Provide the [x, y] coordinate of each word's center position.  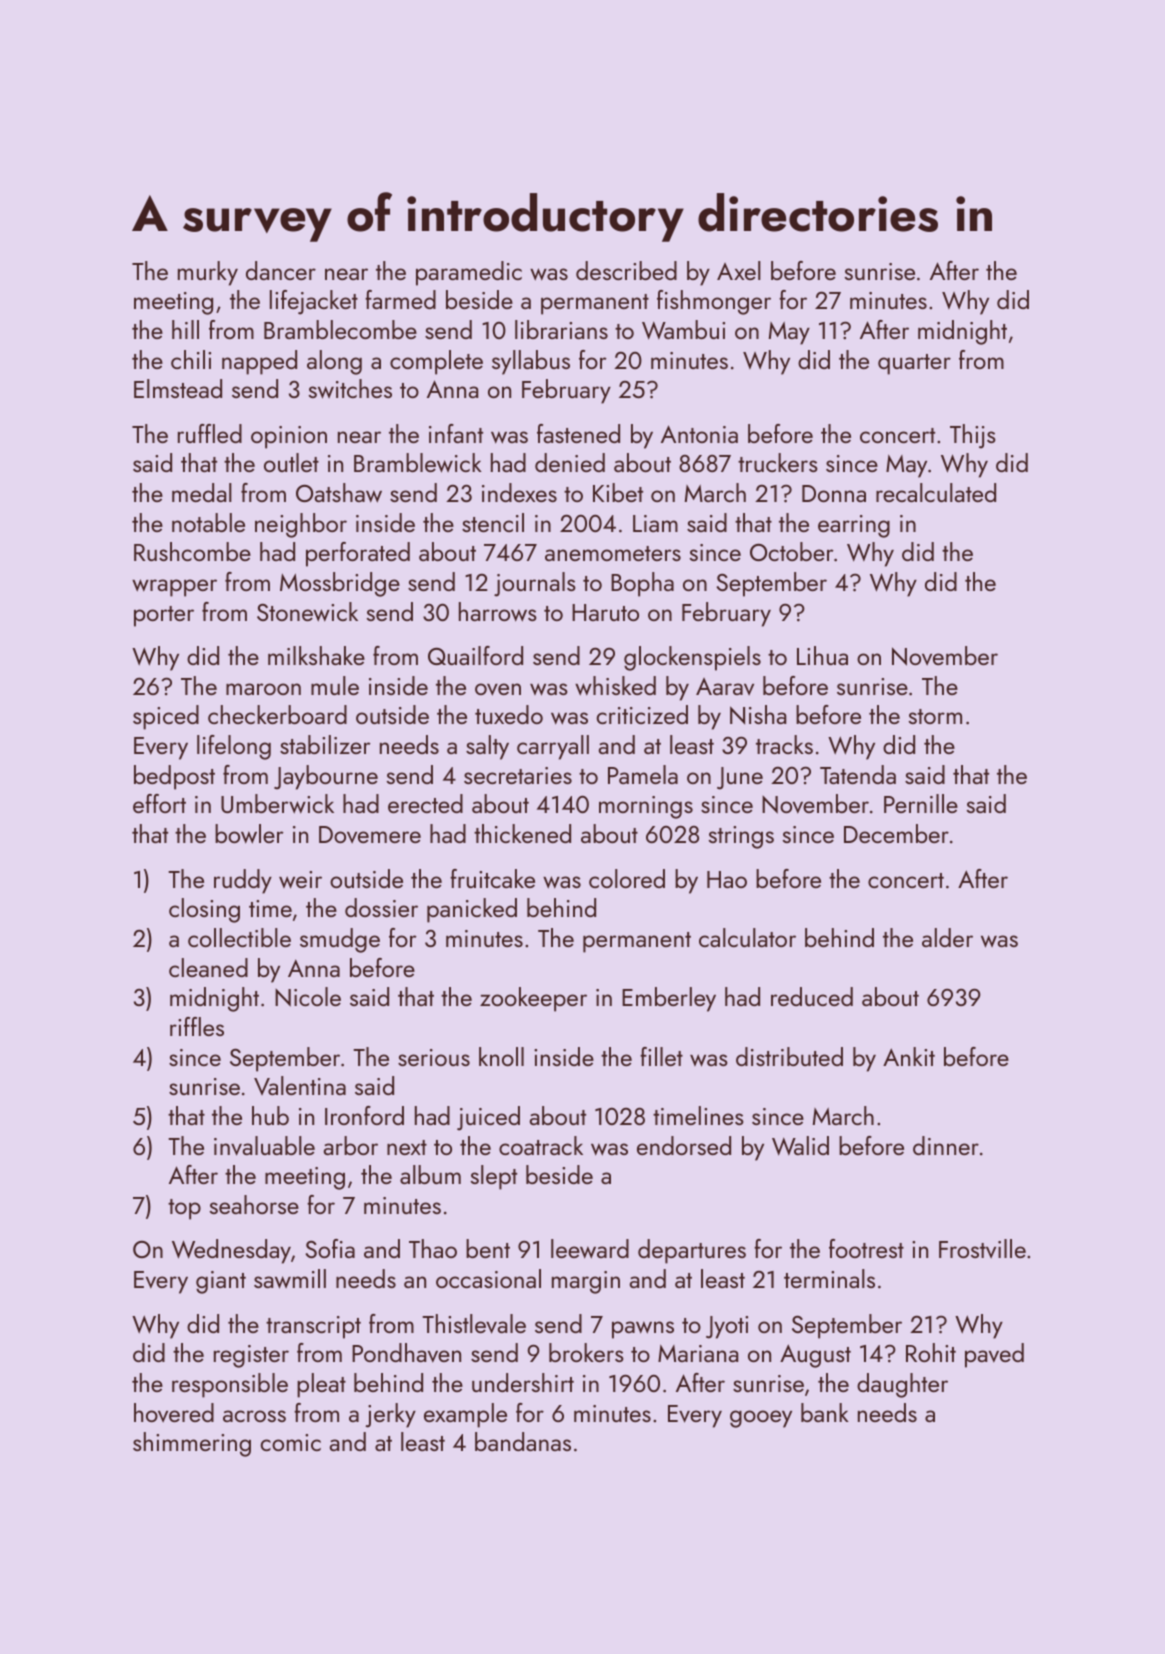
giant [221, 1282]
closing [204, 910]
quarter [914, 364]
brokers [586, 1352]
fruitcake [492, 878]
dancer [281, 270]
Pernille [921, 803]
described [626, 270]
